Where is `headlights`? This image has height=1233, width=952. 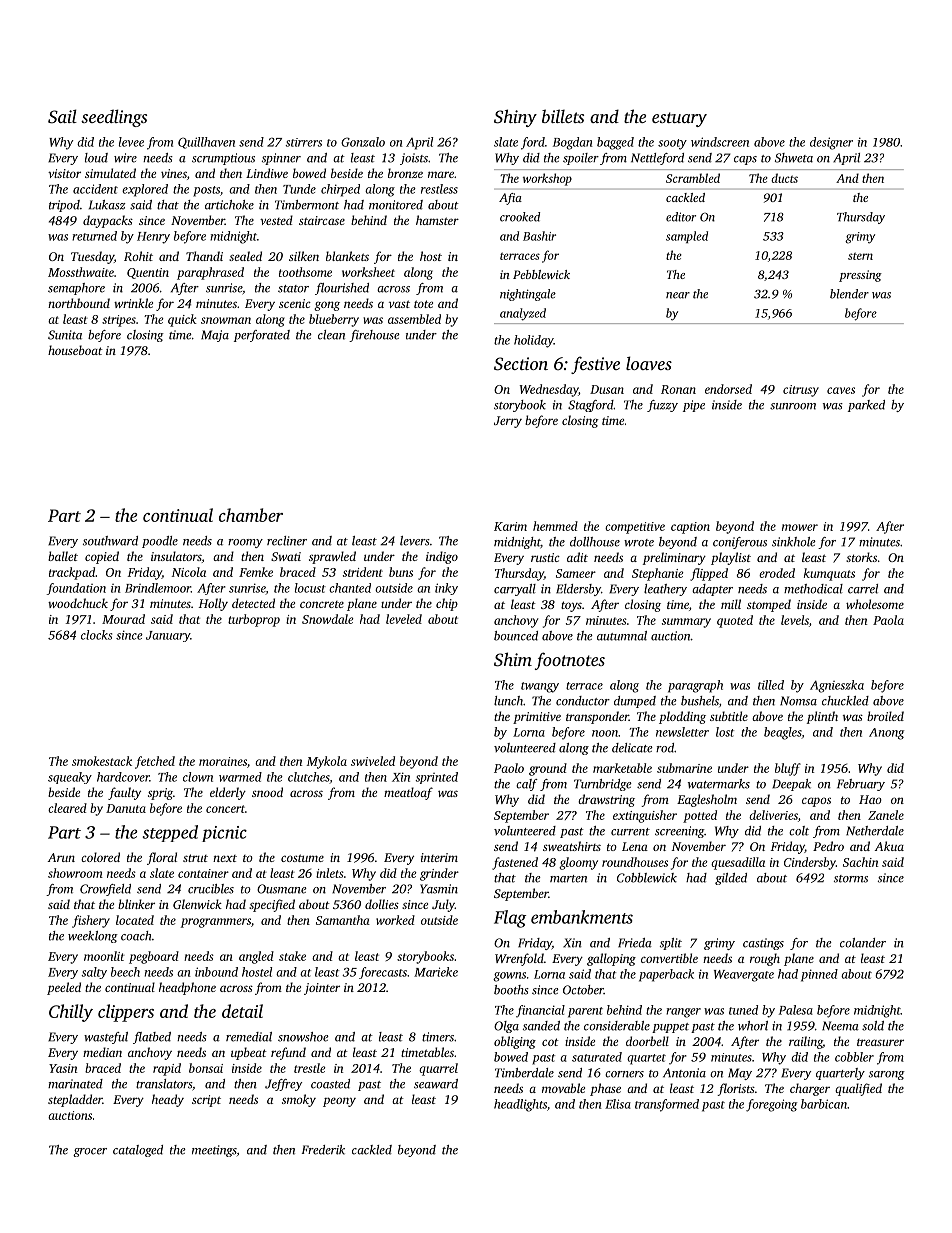 headlights is located at coordinates (520, 1105).
